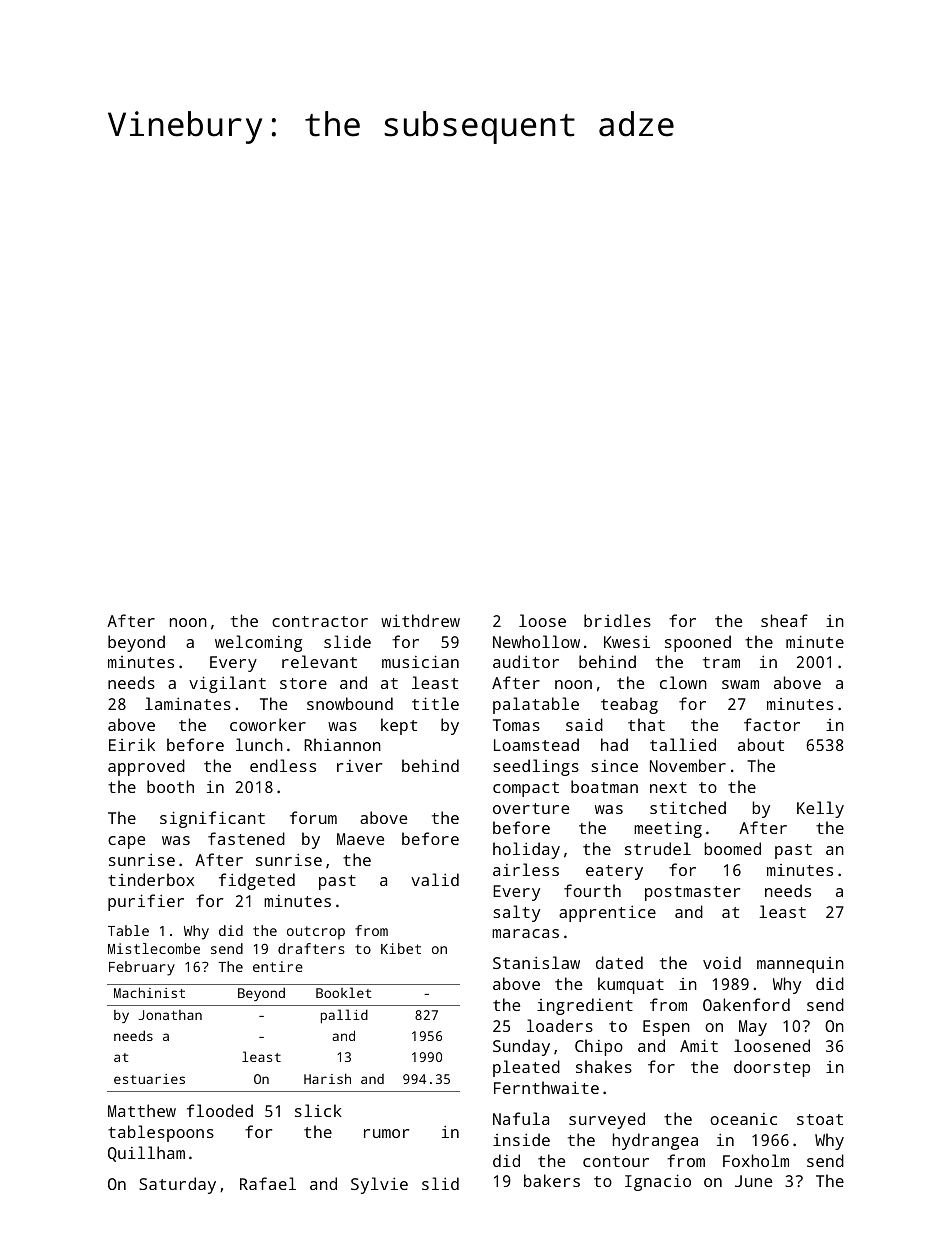 The height and width of the screenshot is (1233, 952). I want to click on welcoming, so click(258, 643).
